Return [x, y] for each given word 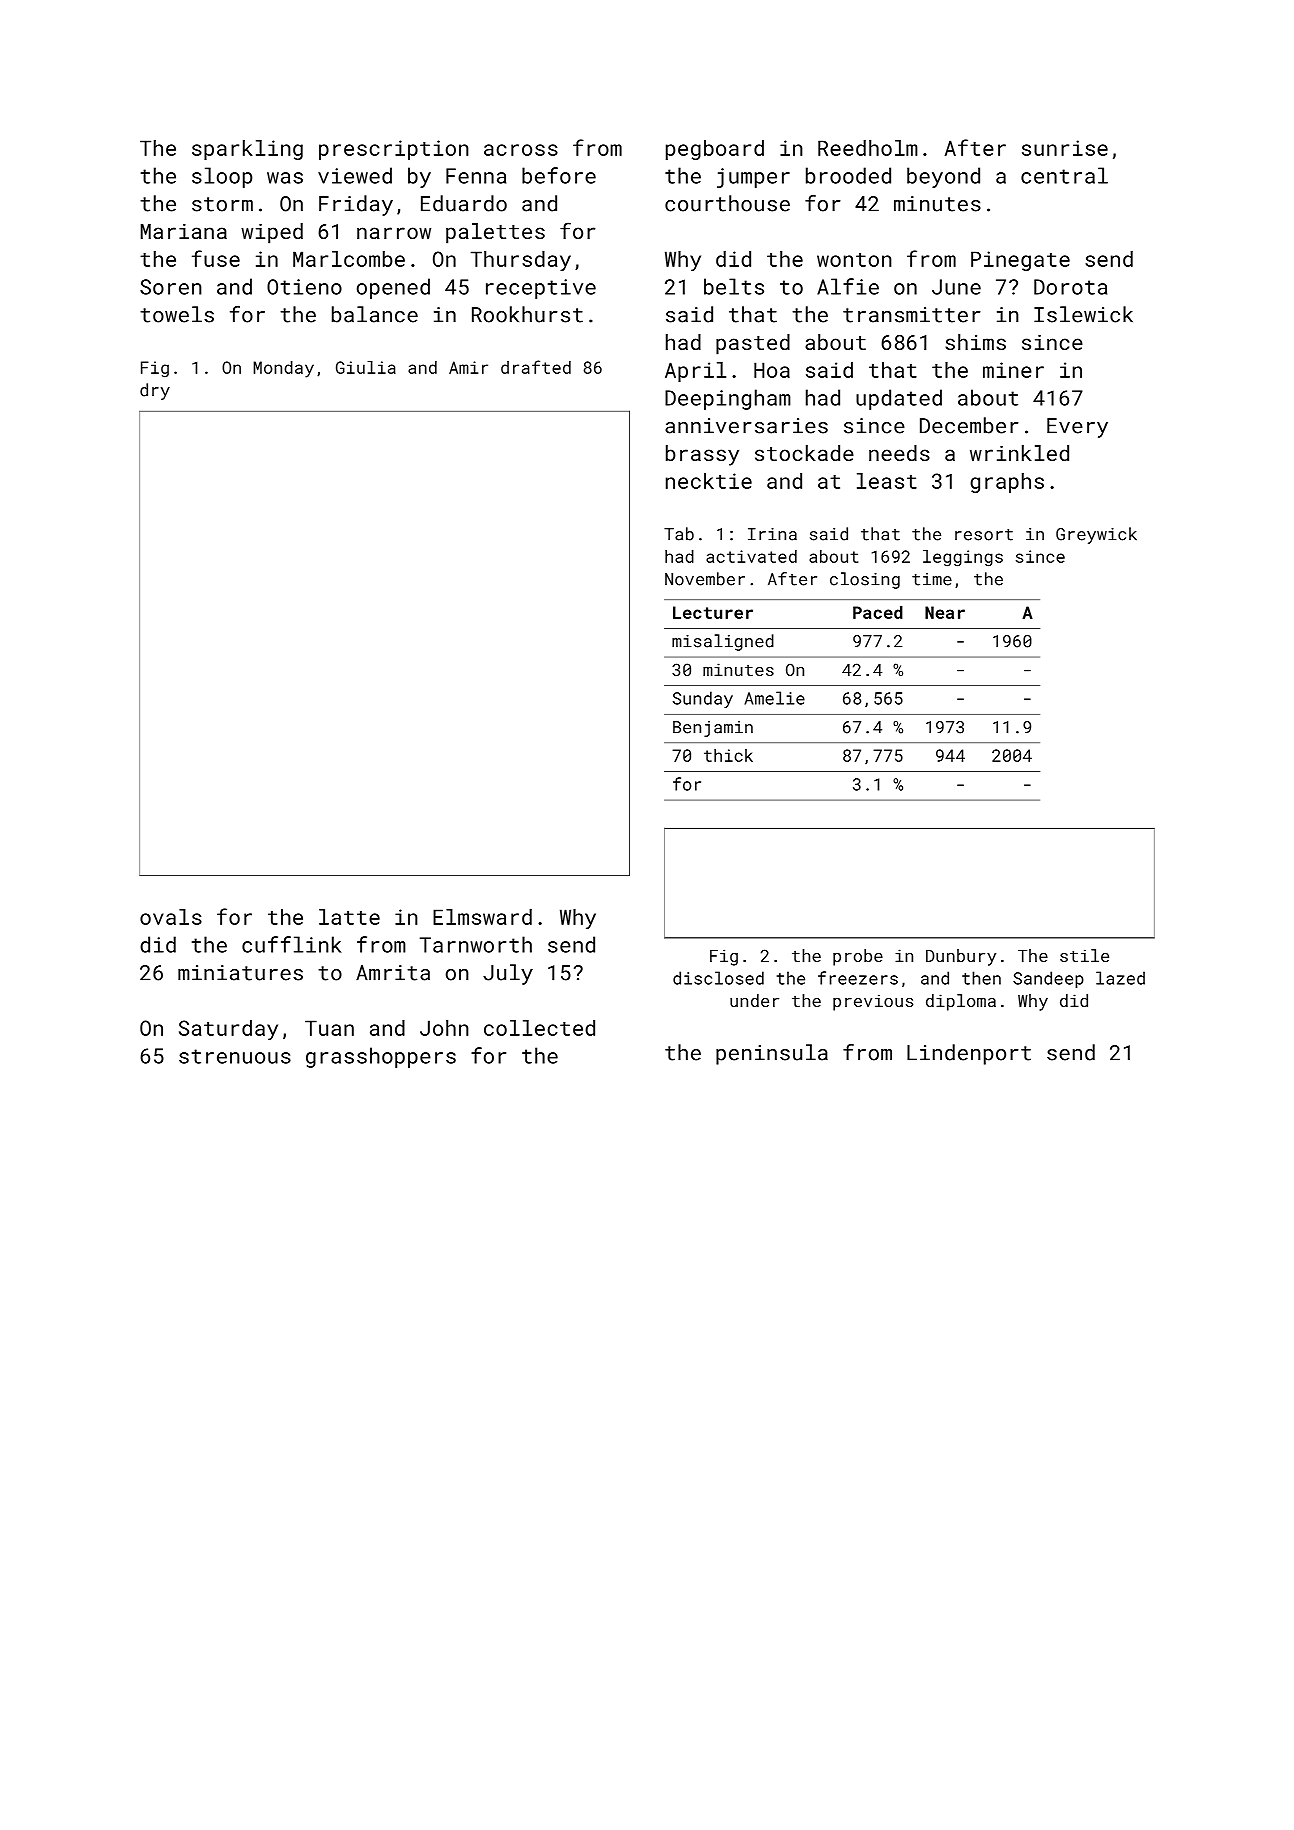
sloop [222, 177]
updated [899, 399]
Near [945, 612]
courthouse [727, 203]
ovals [171, 917]
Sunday [703, 699]
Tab [679, 534]
